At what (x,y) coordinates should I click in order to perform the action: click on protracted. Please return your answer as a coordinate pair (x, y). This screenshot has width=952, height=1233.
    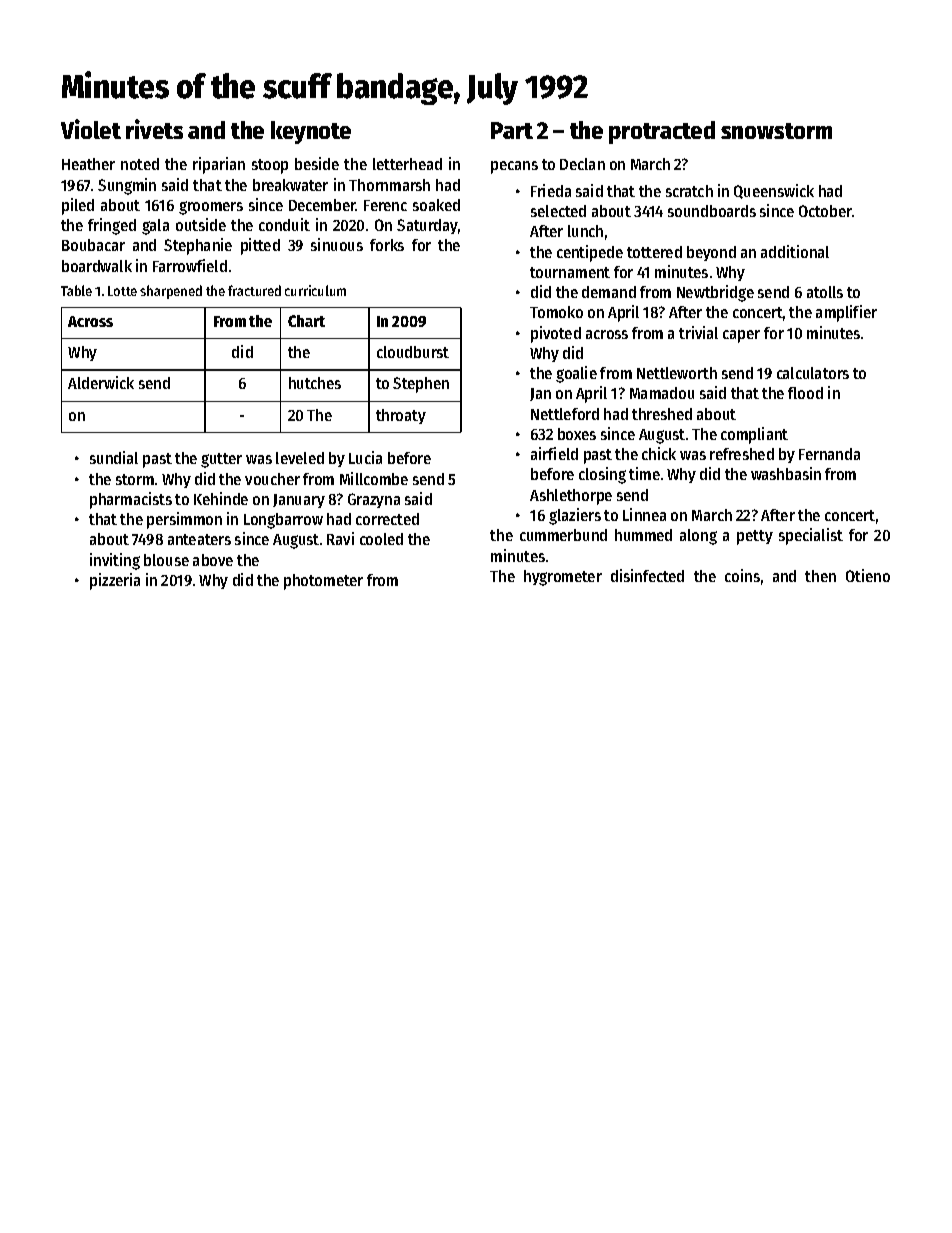
    Looking at the image, I should click on (662, 132).
